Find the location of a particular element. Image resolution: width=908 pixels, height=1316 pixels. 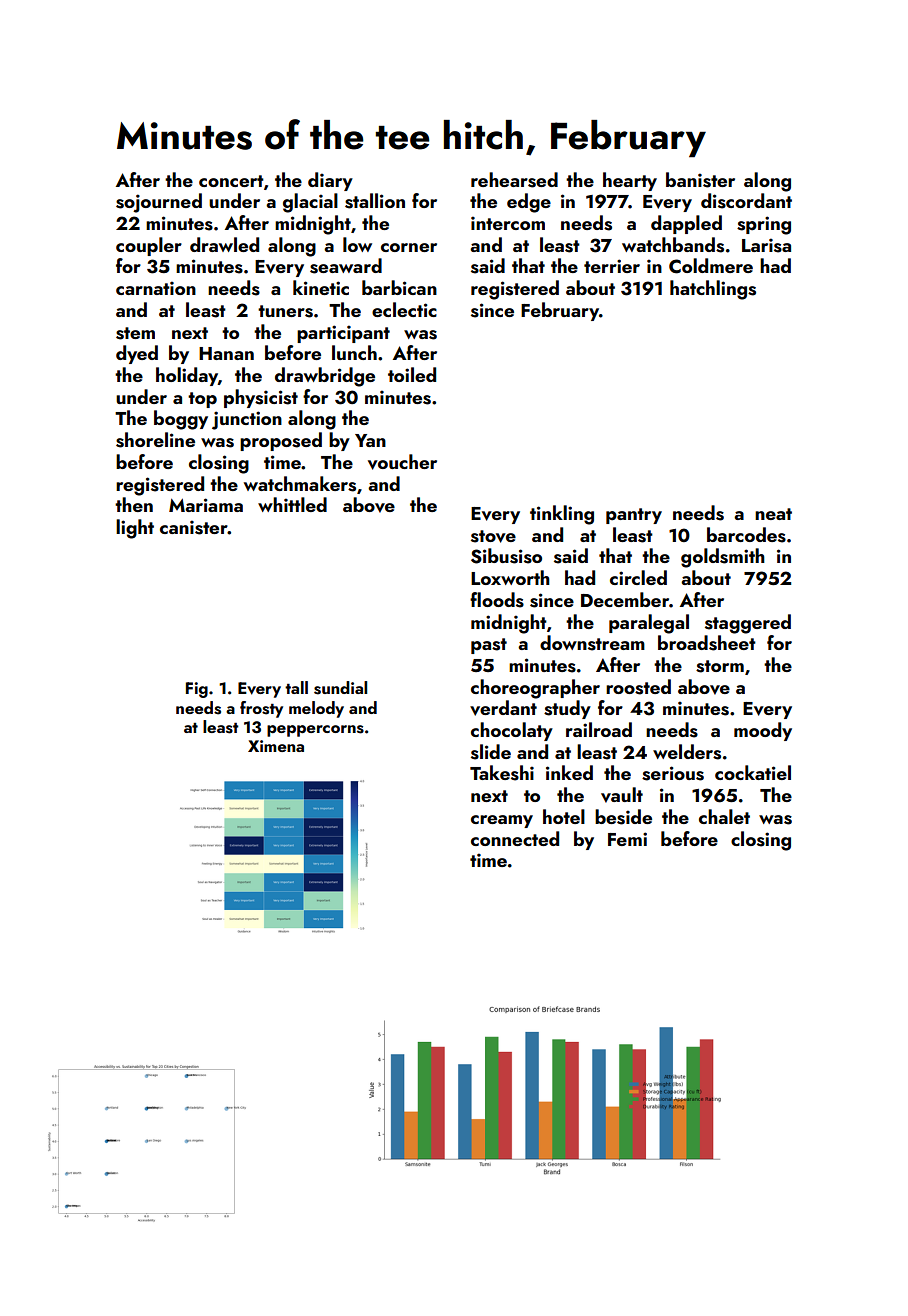

neat is located at coordinates (773, 514).
